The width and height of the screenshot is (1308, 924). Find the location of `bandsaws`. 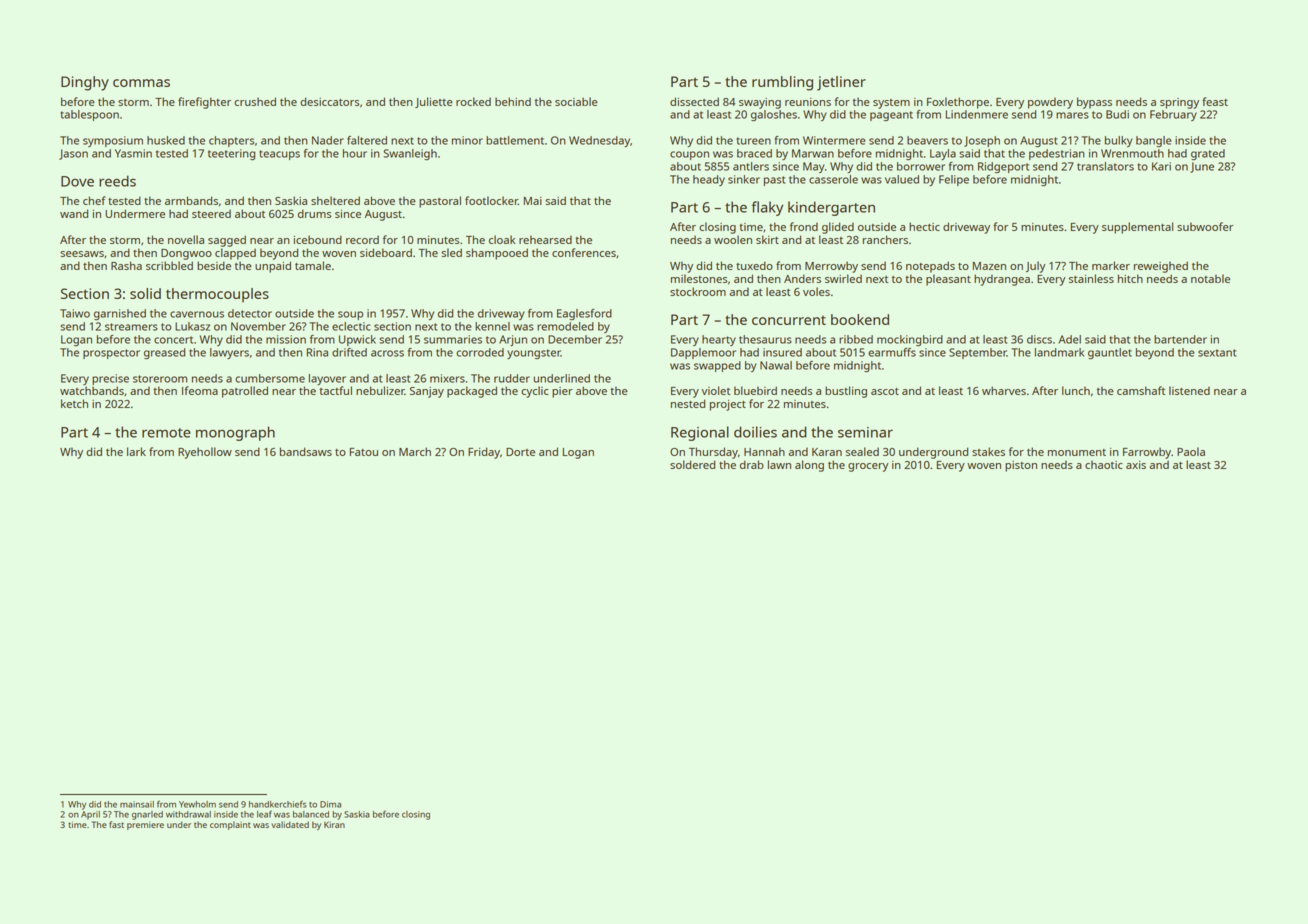

bandsaws is located at coordinates (306, 451).
